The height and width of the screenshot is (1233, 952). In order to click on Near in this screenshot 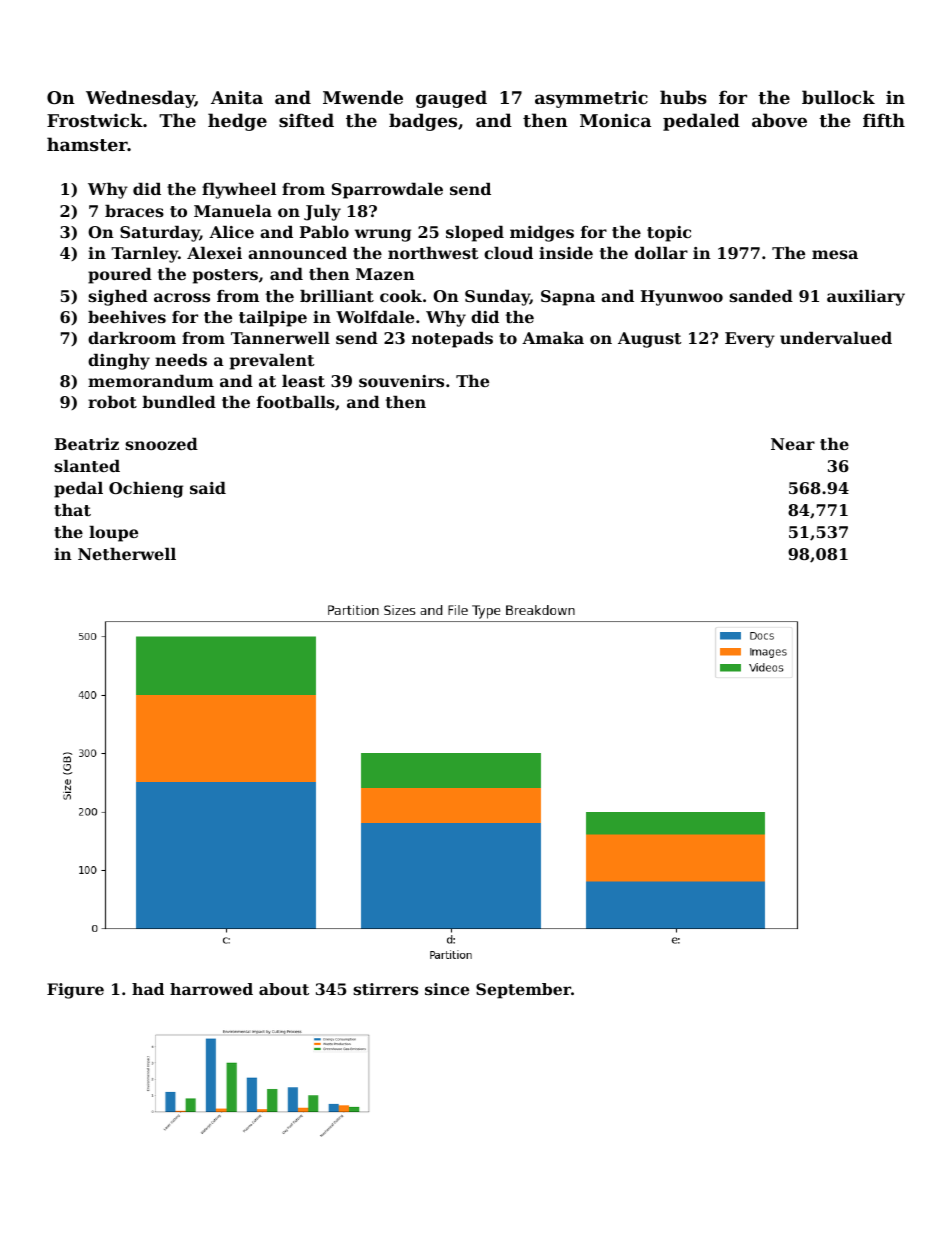, I will do `click(793, 444)`.
